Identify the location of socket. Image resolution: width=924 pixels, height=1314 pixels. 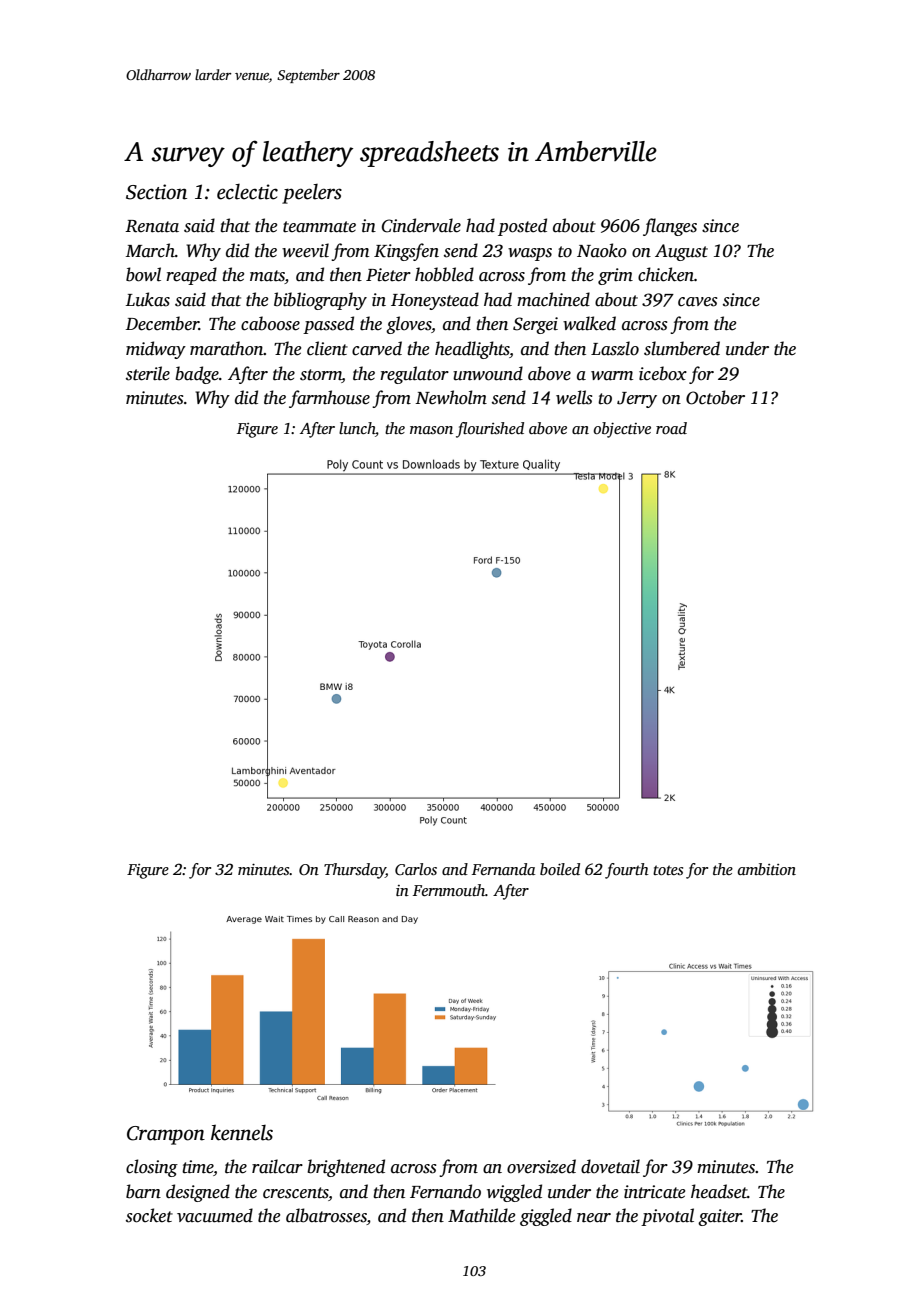
(149, 1215).
